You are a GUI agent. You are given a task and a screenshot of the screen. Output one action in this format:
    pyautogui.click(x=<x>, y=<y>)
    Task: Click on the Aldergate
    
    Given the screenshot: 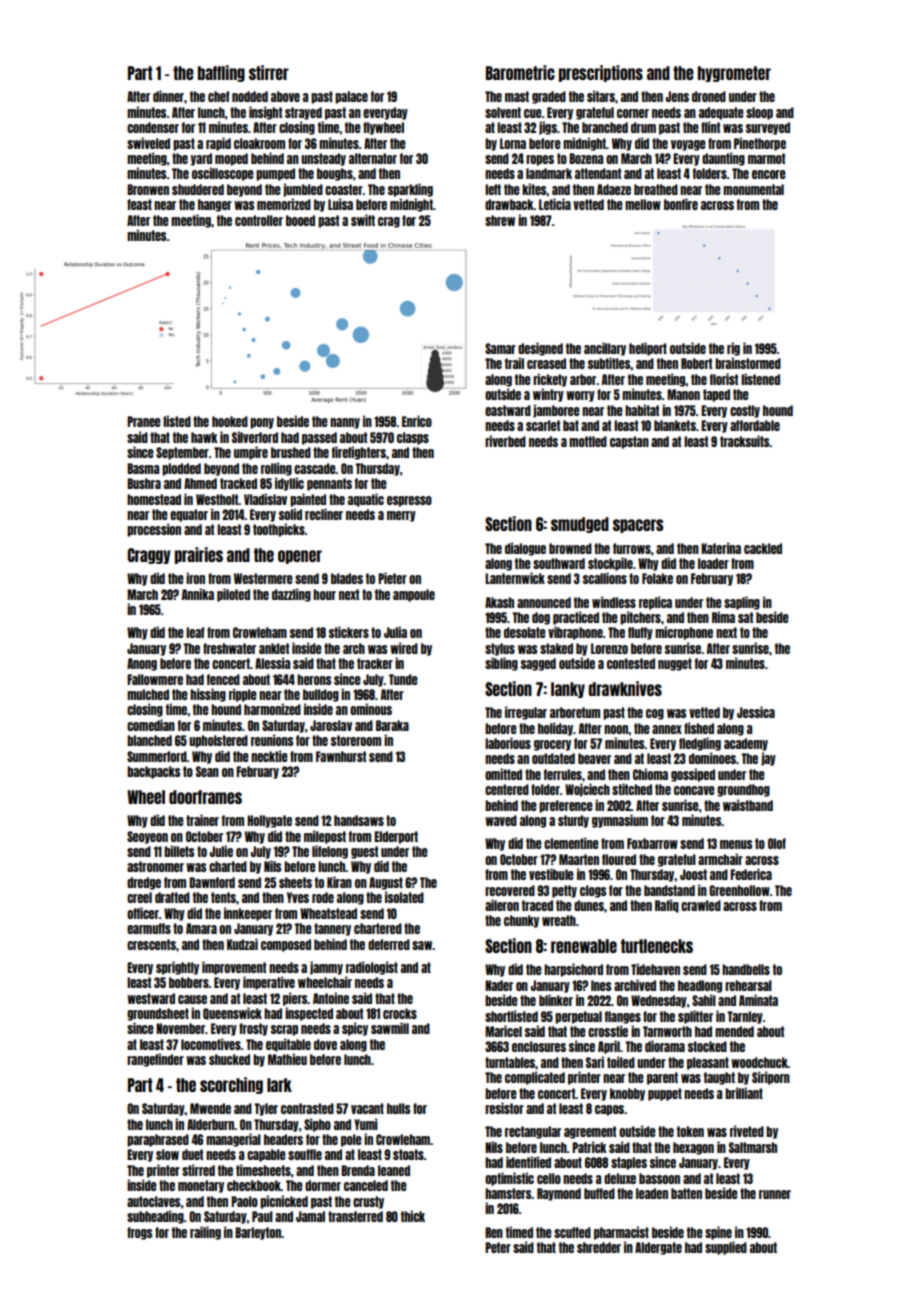 What is the action you would take?
    pyautogui.click(x=658, y=1248)
